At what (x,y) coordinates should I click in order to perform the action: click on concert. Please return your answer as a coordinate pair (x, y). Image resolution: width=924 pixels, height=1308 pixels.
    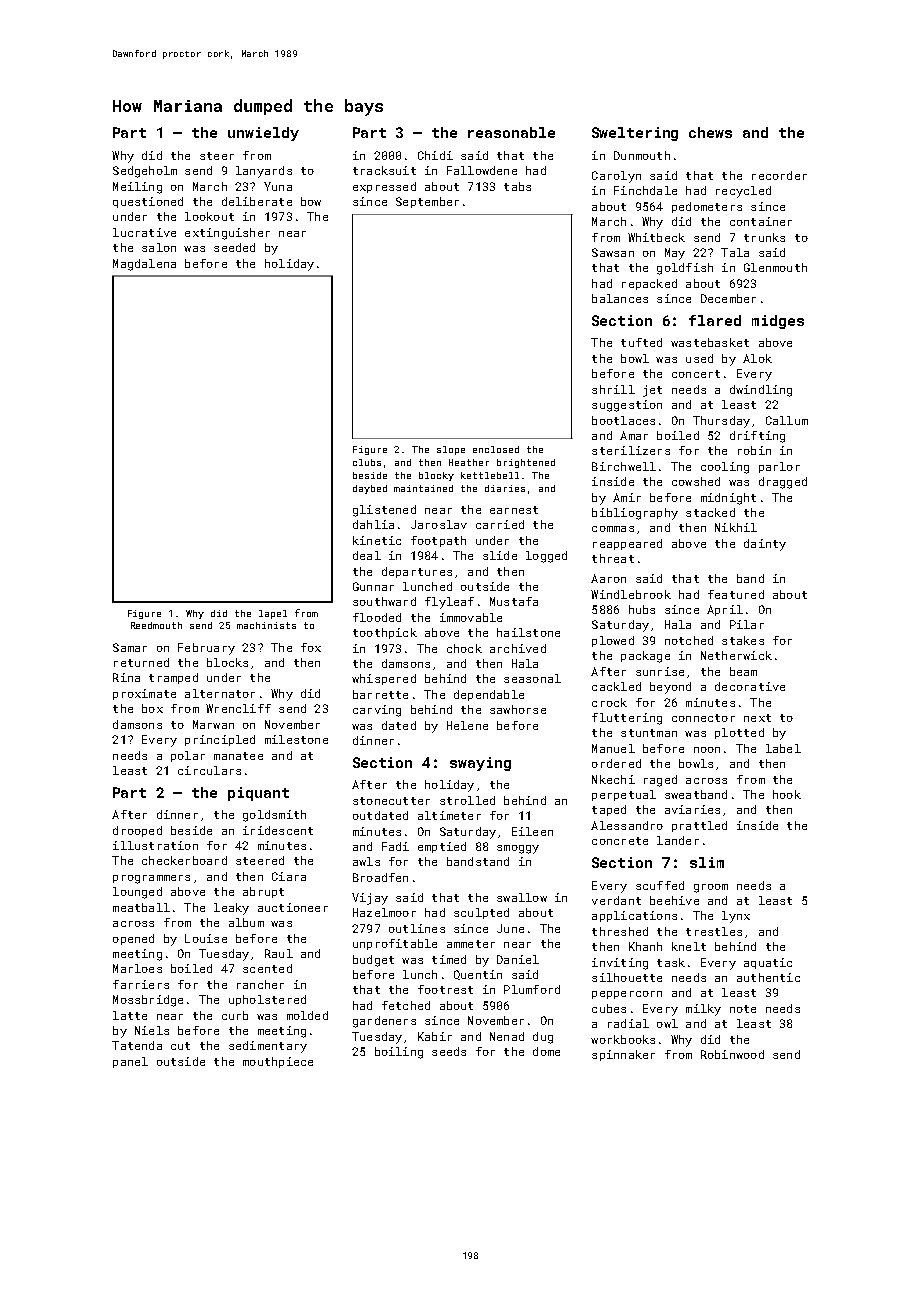
    Looking at the image, I should click on (696, 374).
